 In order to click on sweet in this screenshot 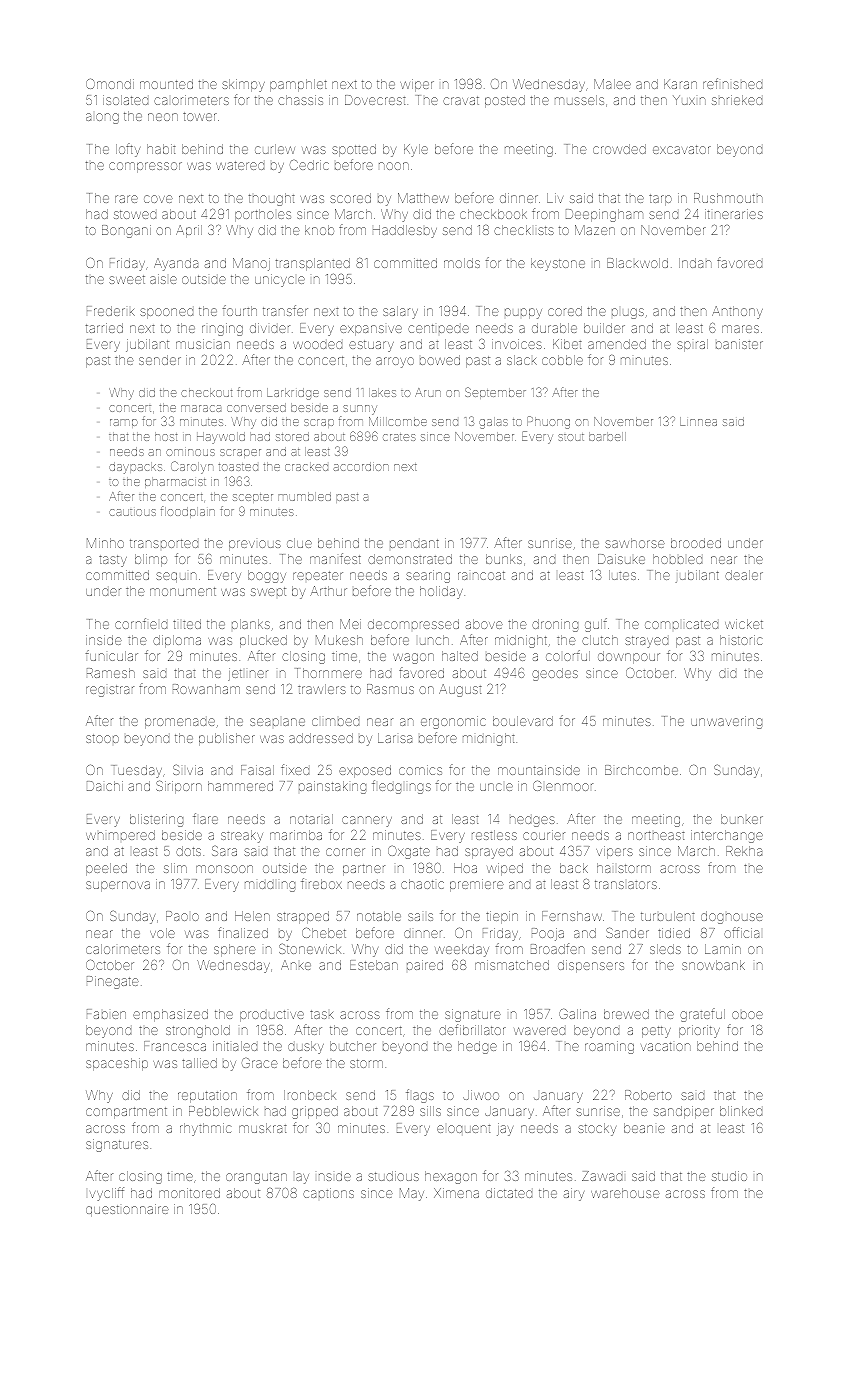, I will do `click(127, 279)`.
